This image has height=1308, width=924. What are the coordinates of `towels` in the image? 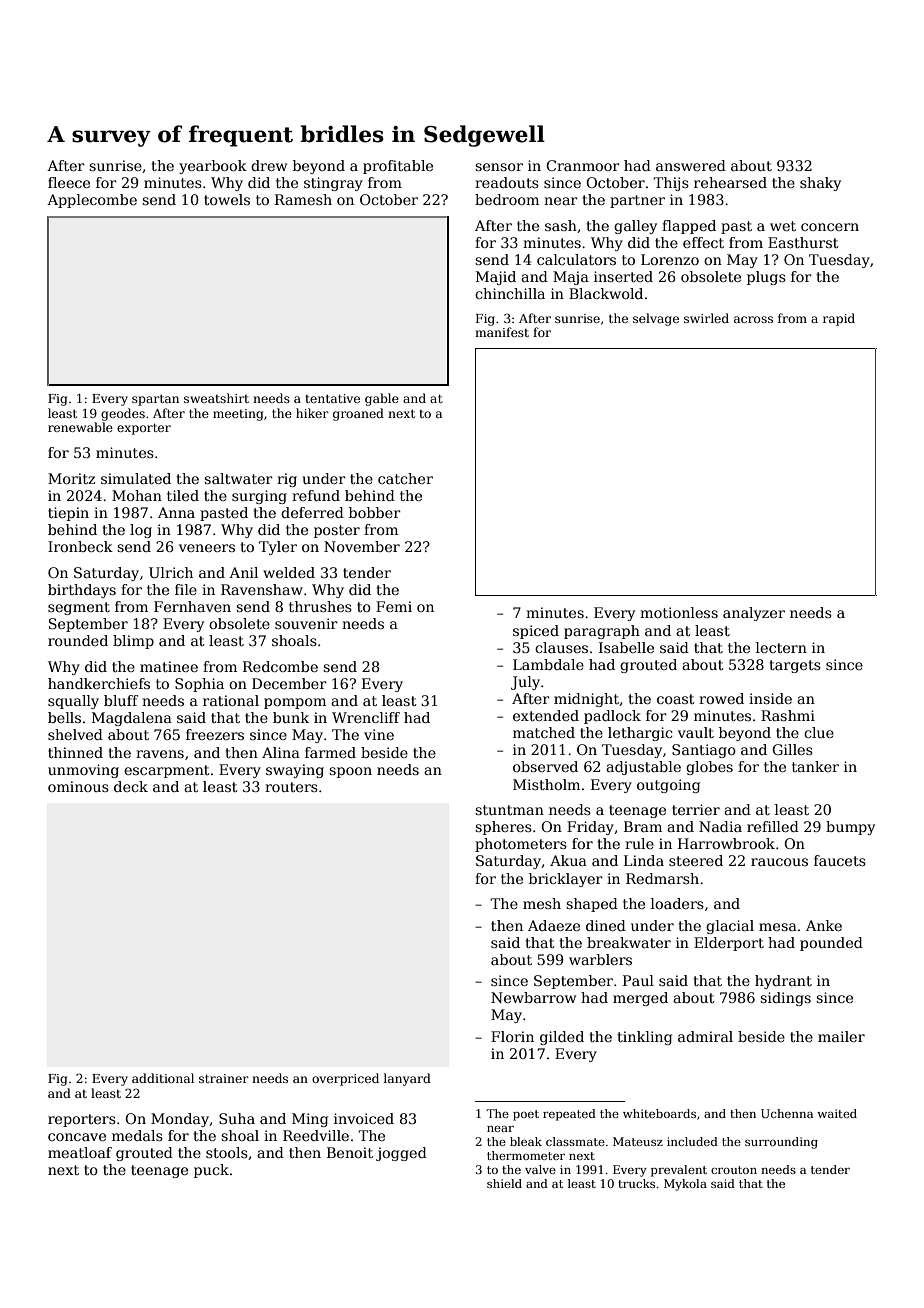 It's located at (227, 199).
